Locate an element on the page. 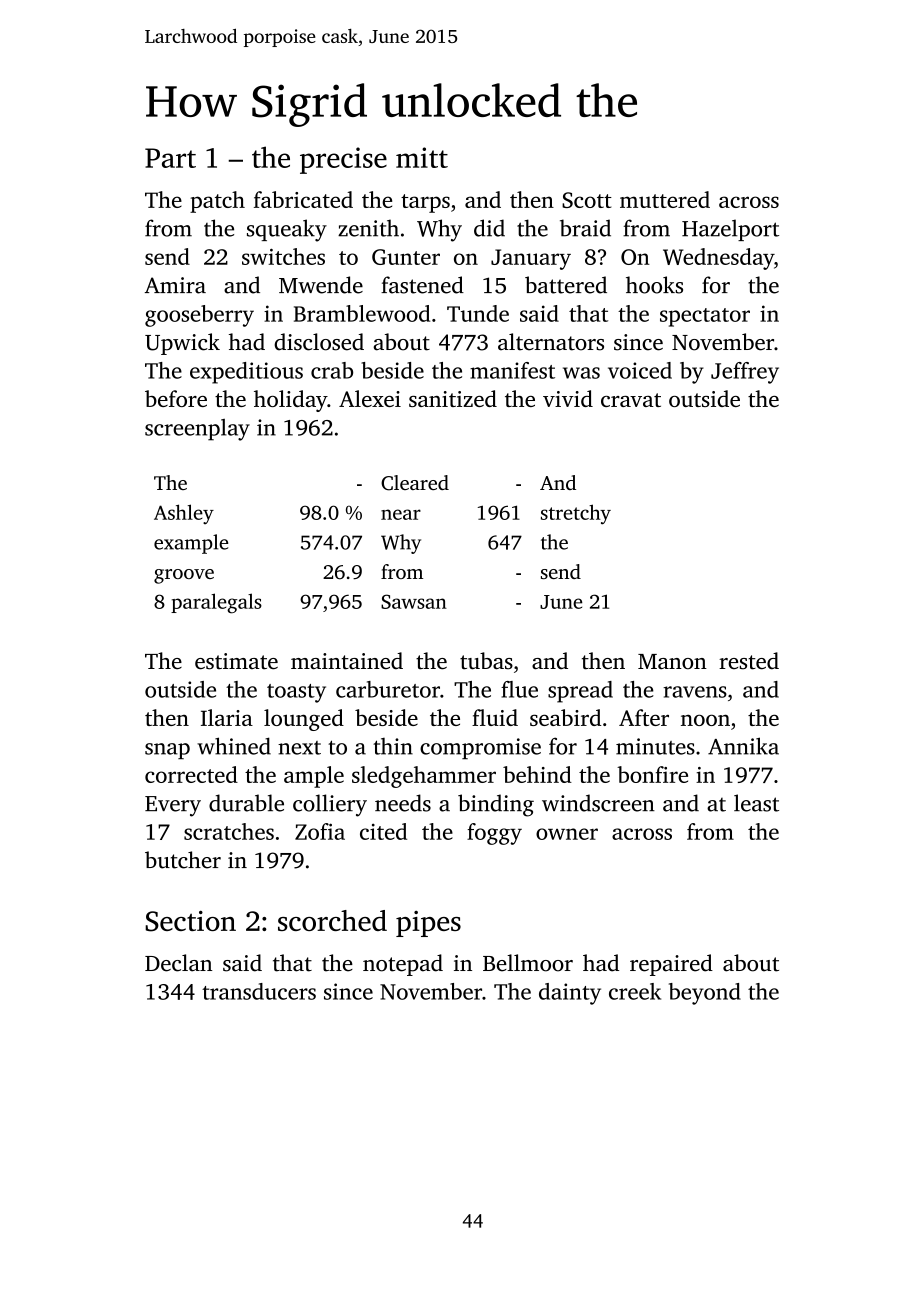 This image has width=924, height=1311. near is located at coordinates (401, 514).
